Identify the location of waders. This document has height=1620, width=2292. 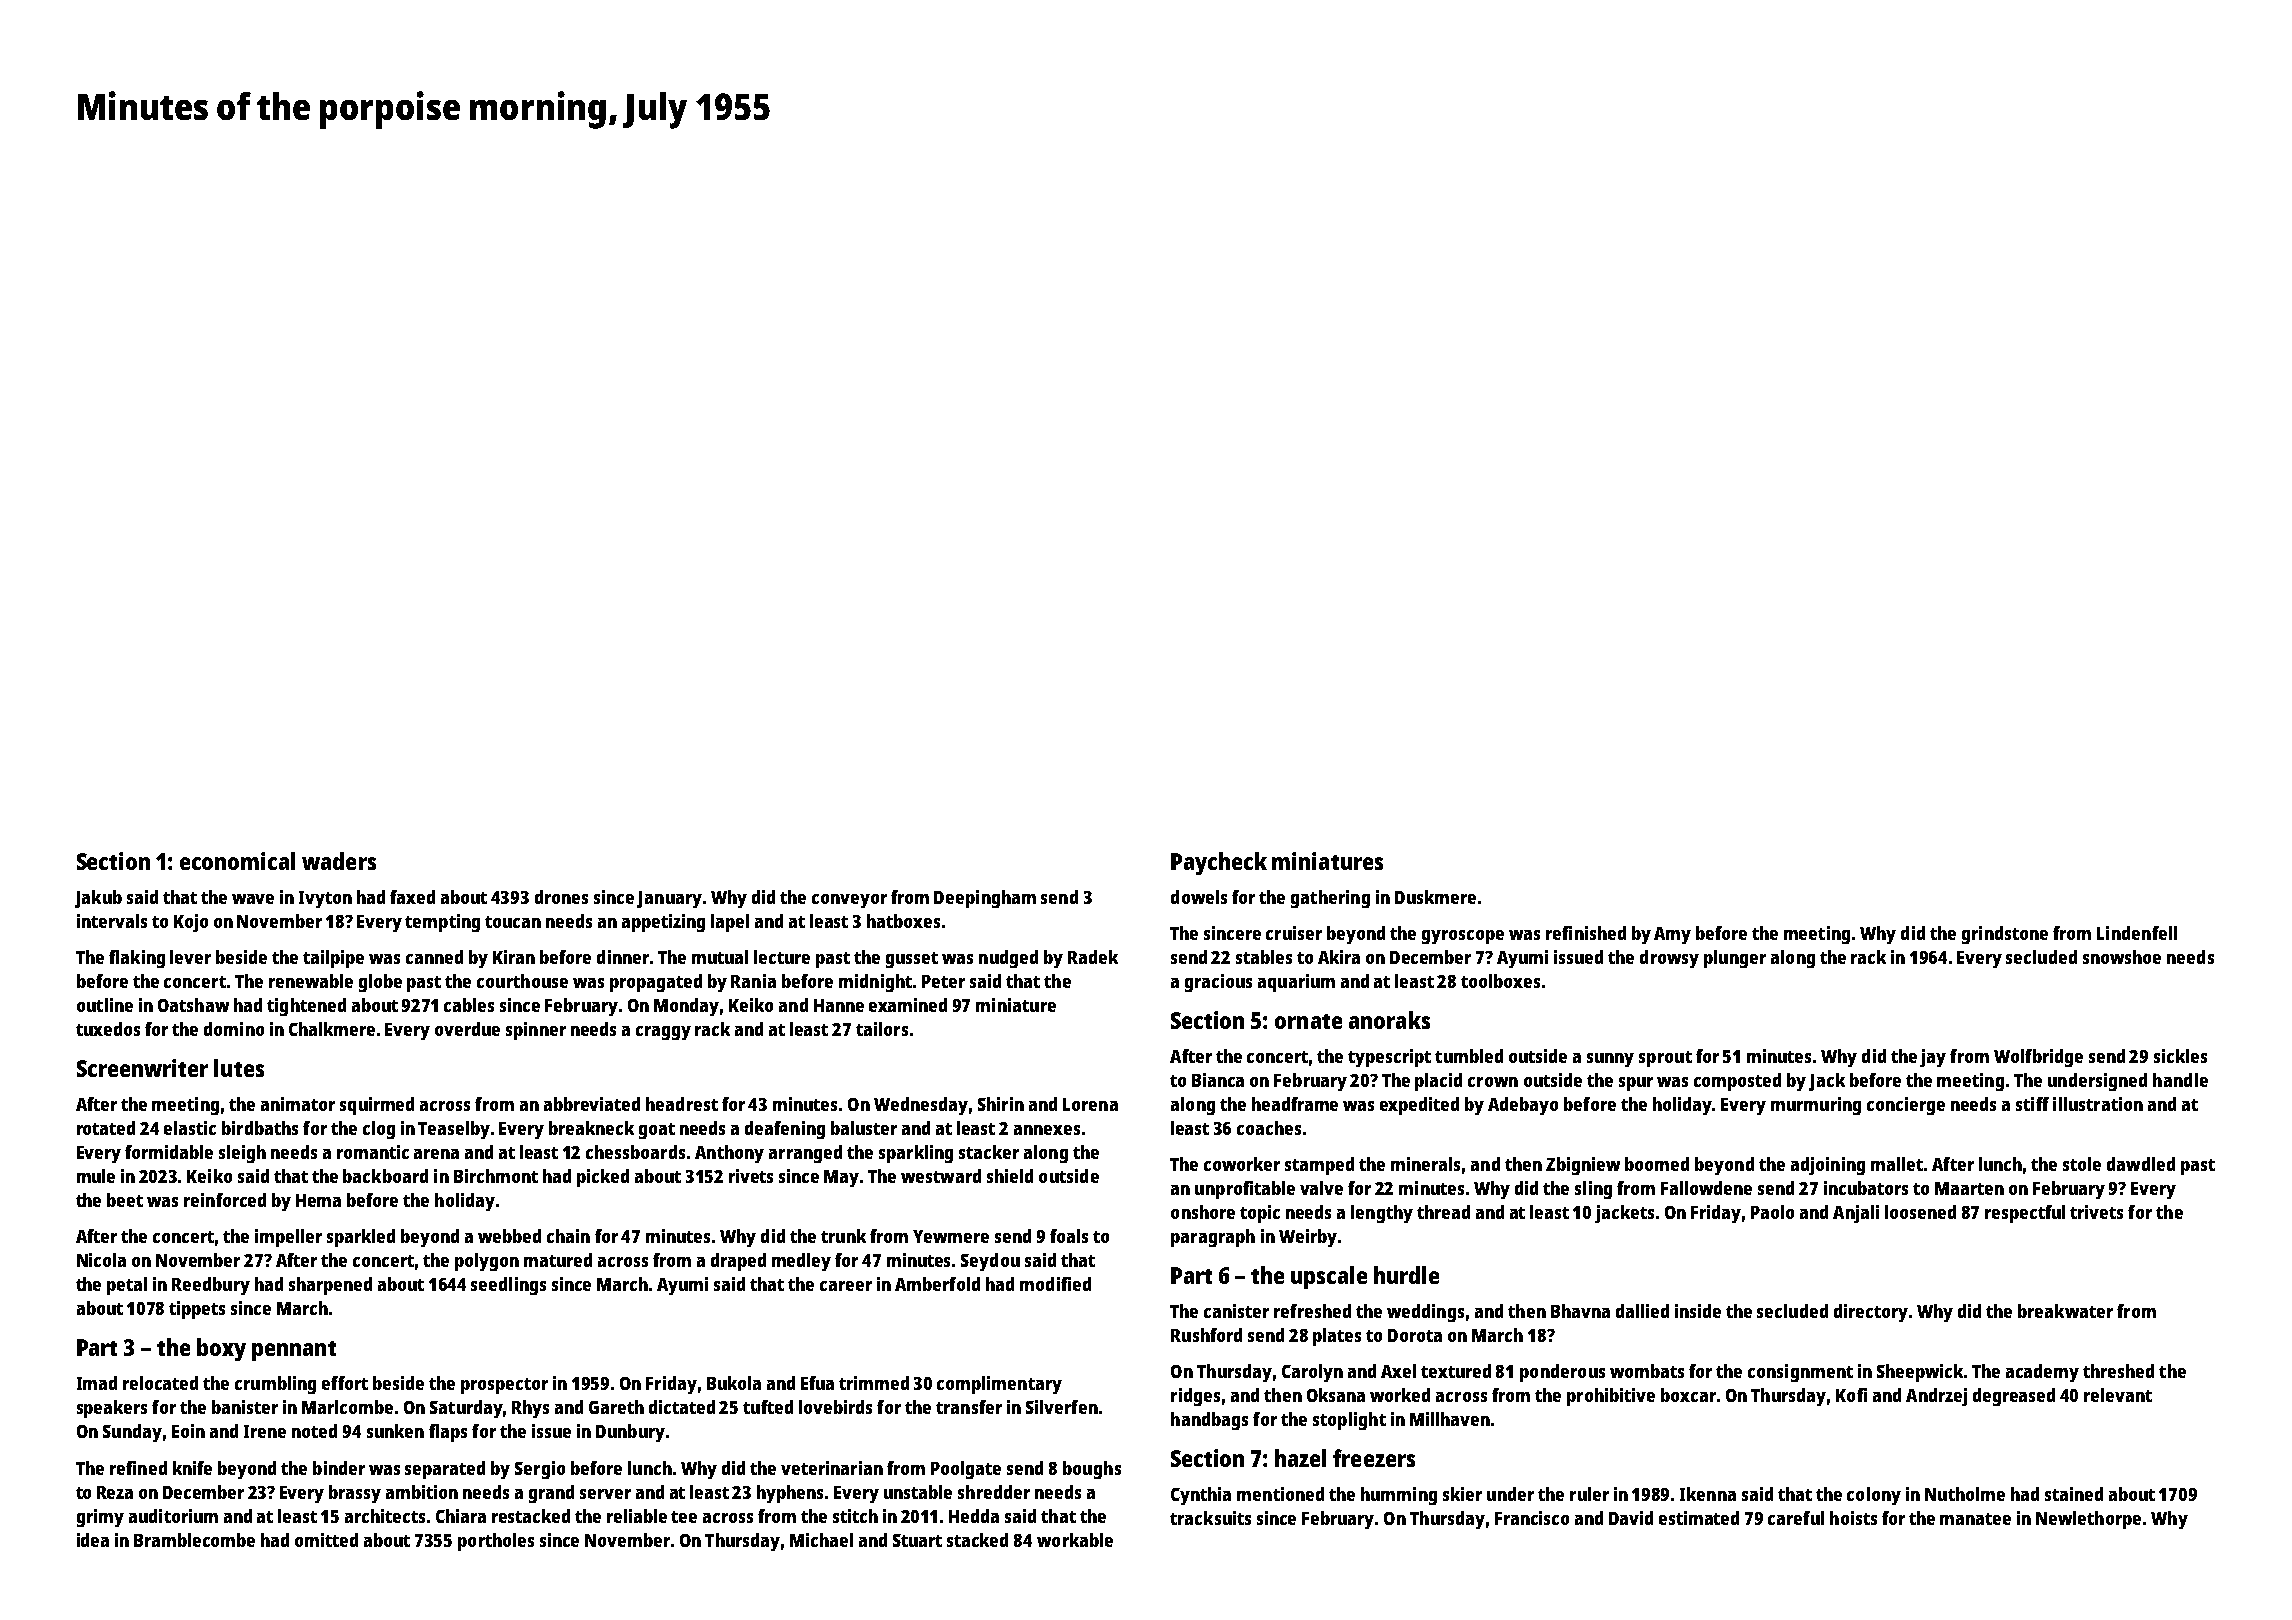
(339, 861).
